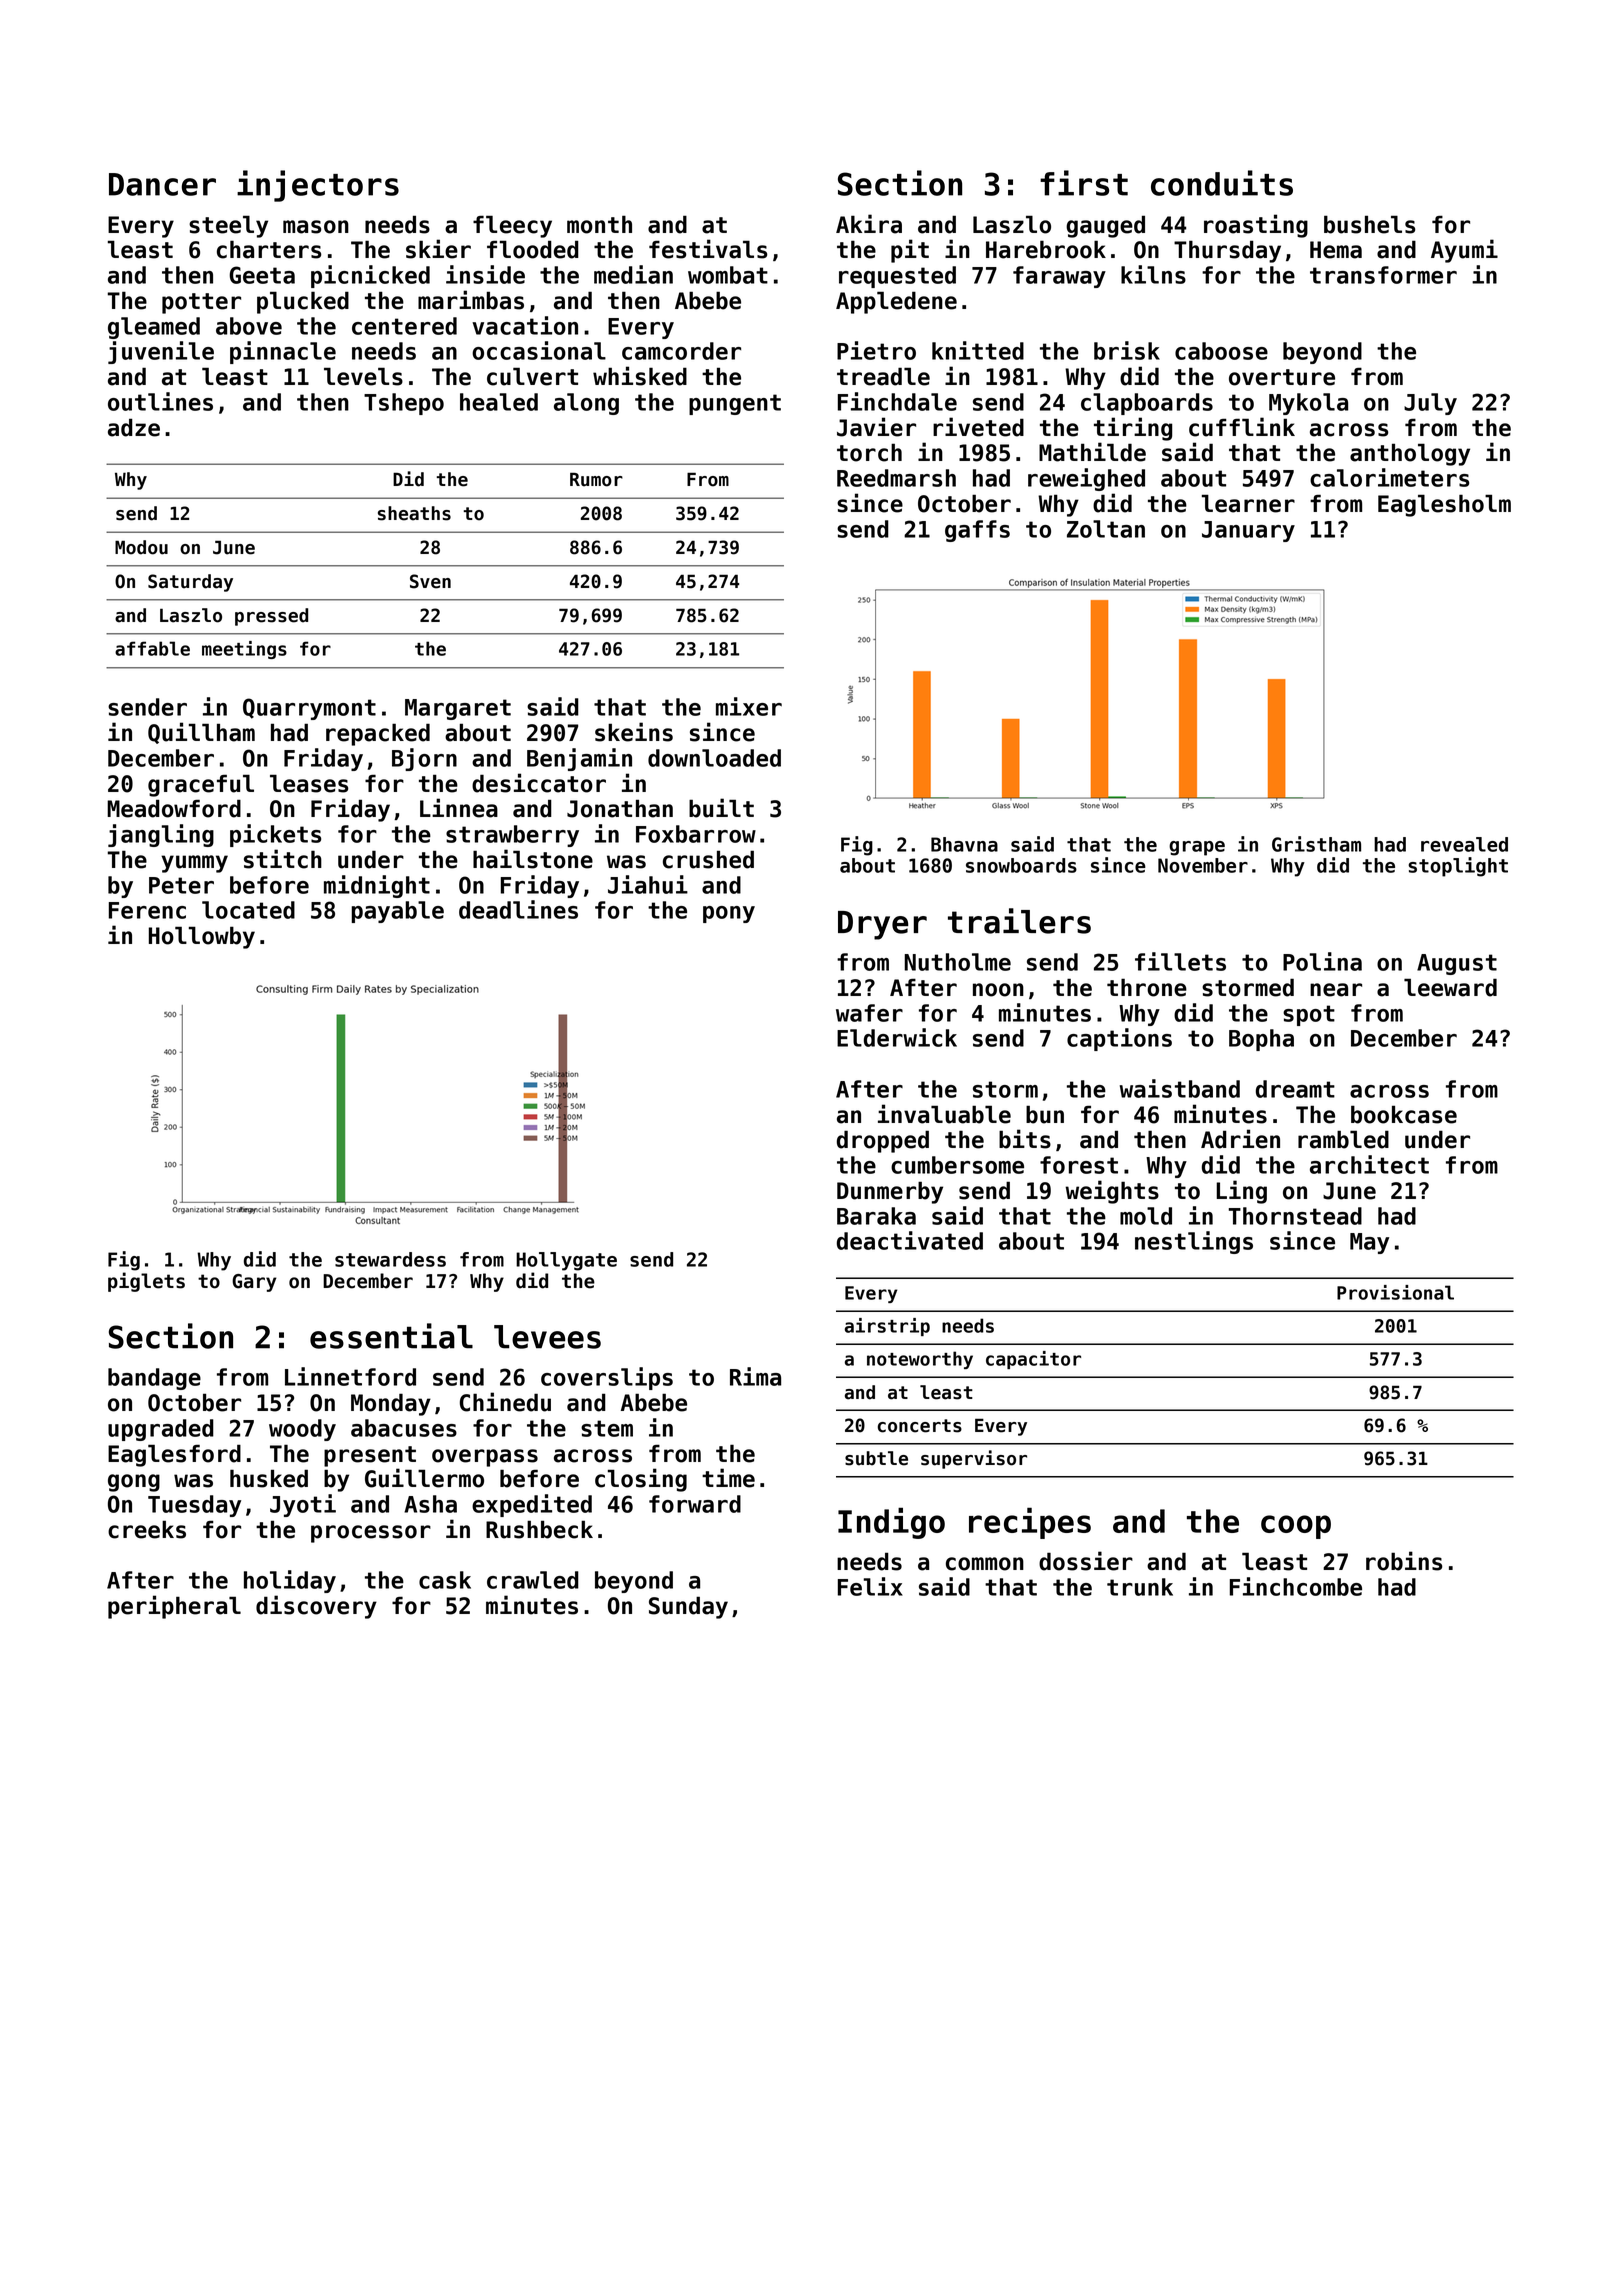 Image resolution: width=1620 pixels, height=2292 pixels. Describe the element at coordinates (1240, 1139) in the page. I see `Adrien` at that location.
